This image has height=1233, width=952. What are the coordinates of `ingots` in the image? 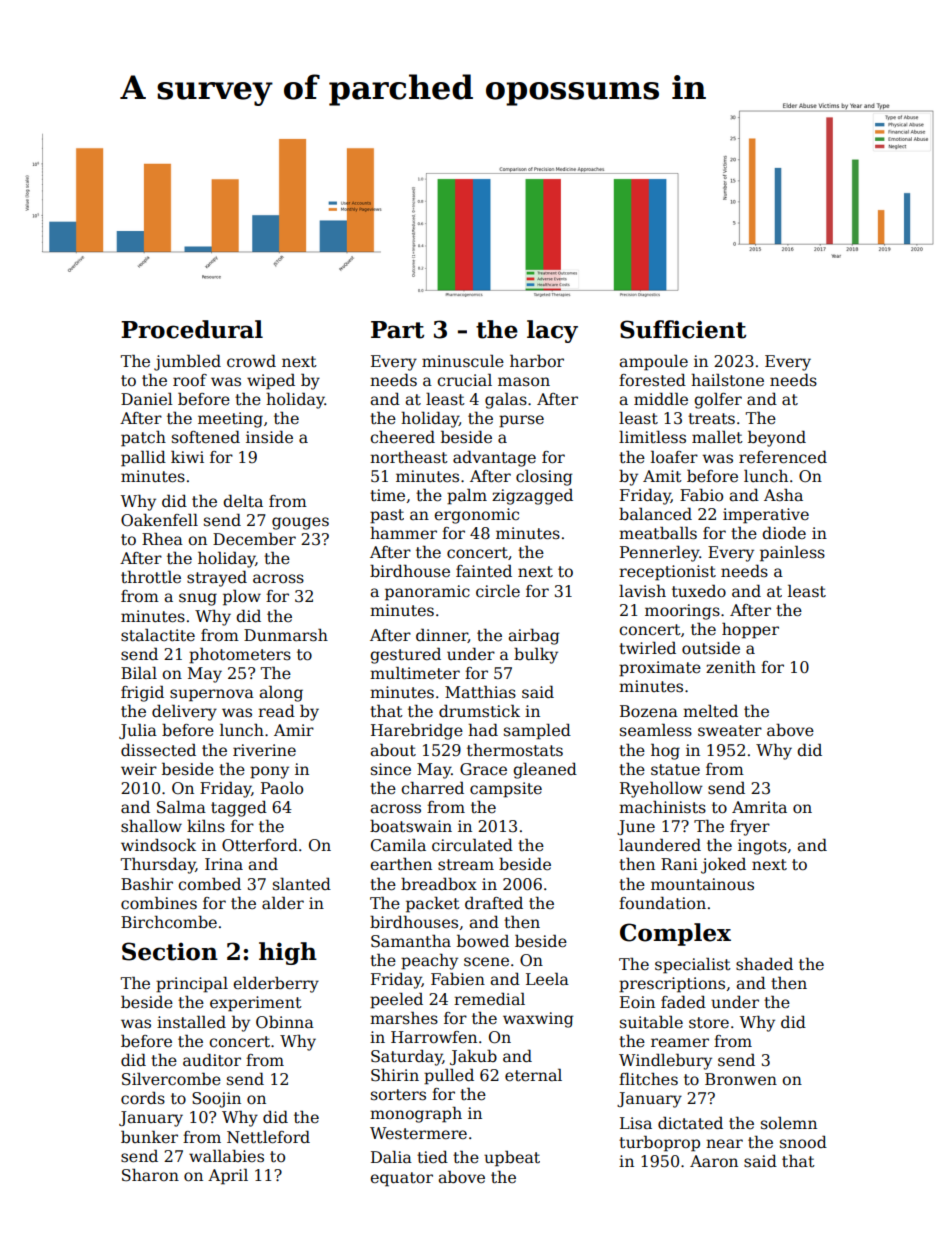 It's located at (762, 847).
